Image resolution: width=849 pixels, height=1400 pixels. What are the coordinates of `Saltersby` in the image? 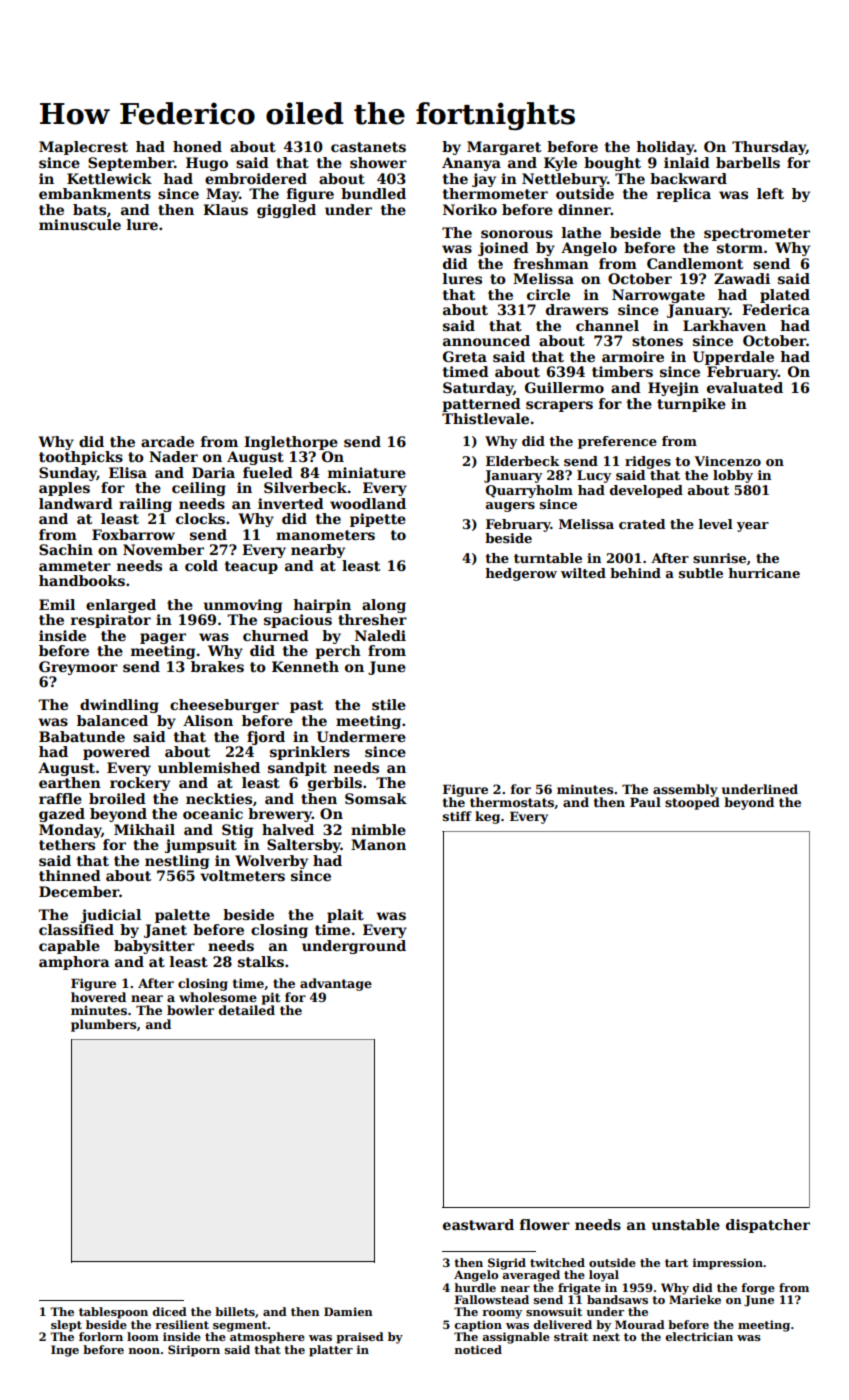 It's located at (304, 846).
